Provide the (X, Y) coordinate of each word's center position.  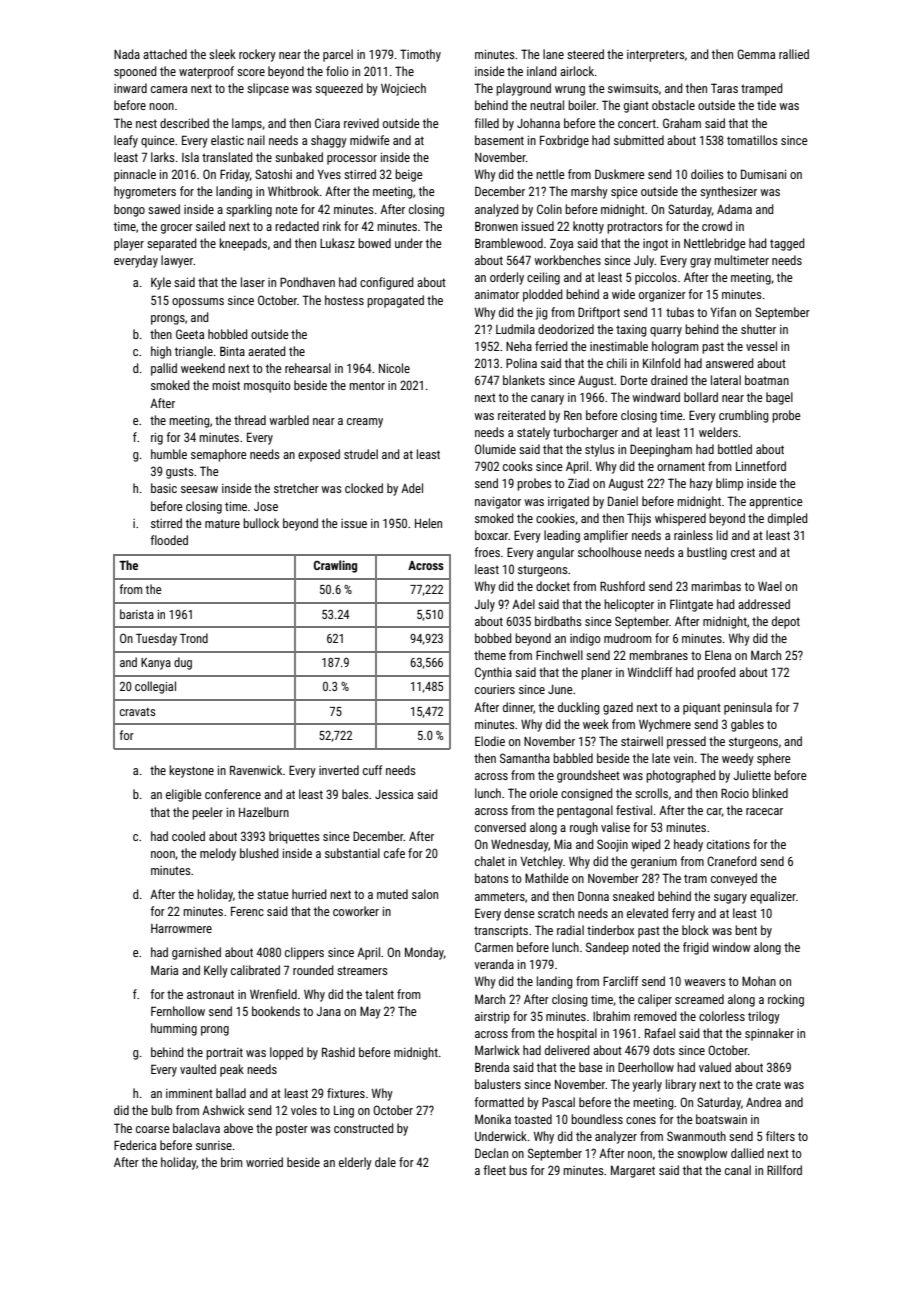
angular (555, 553)
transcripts (501, 932)
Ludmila (515, 329)
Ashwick (223, 1110)
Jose (266, 506)
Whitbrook (293, 191)
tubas (680, 312)
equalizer (773, 897)
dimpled (788, 519)
